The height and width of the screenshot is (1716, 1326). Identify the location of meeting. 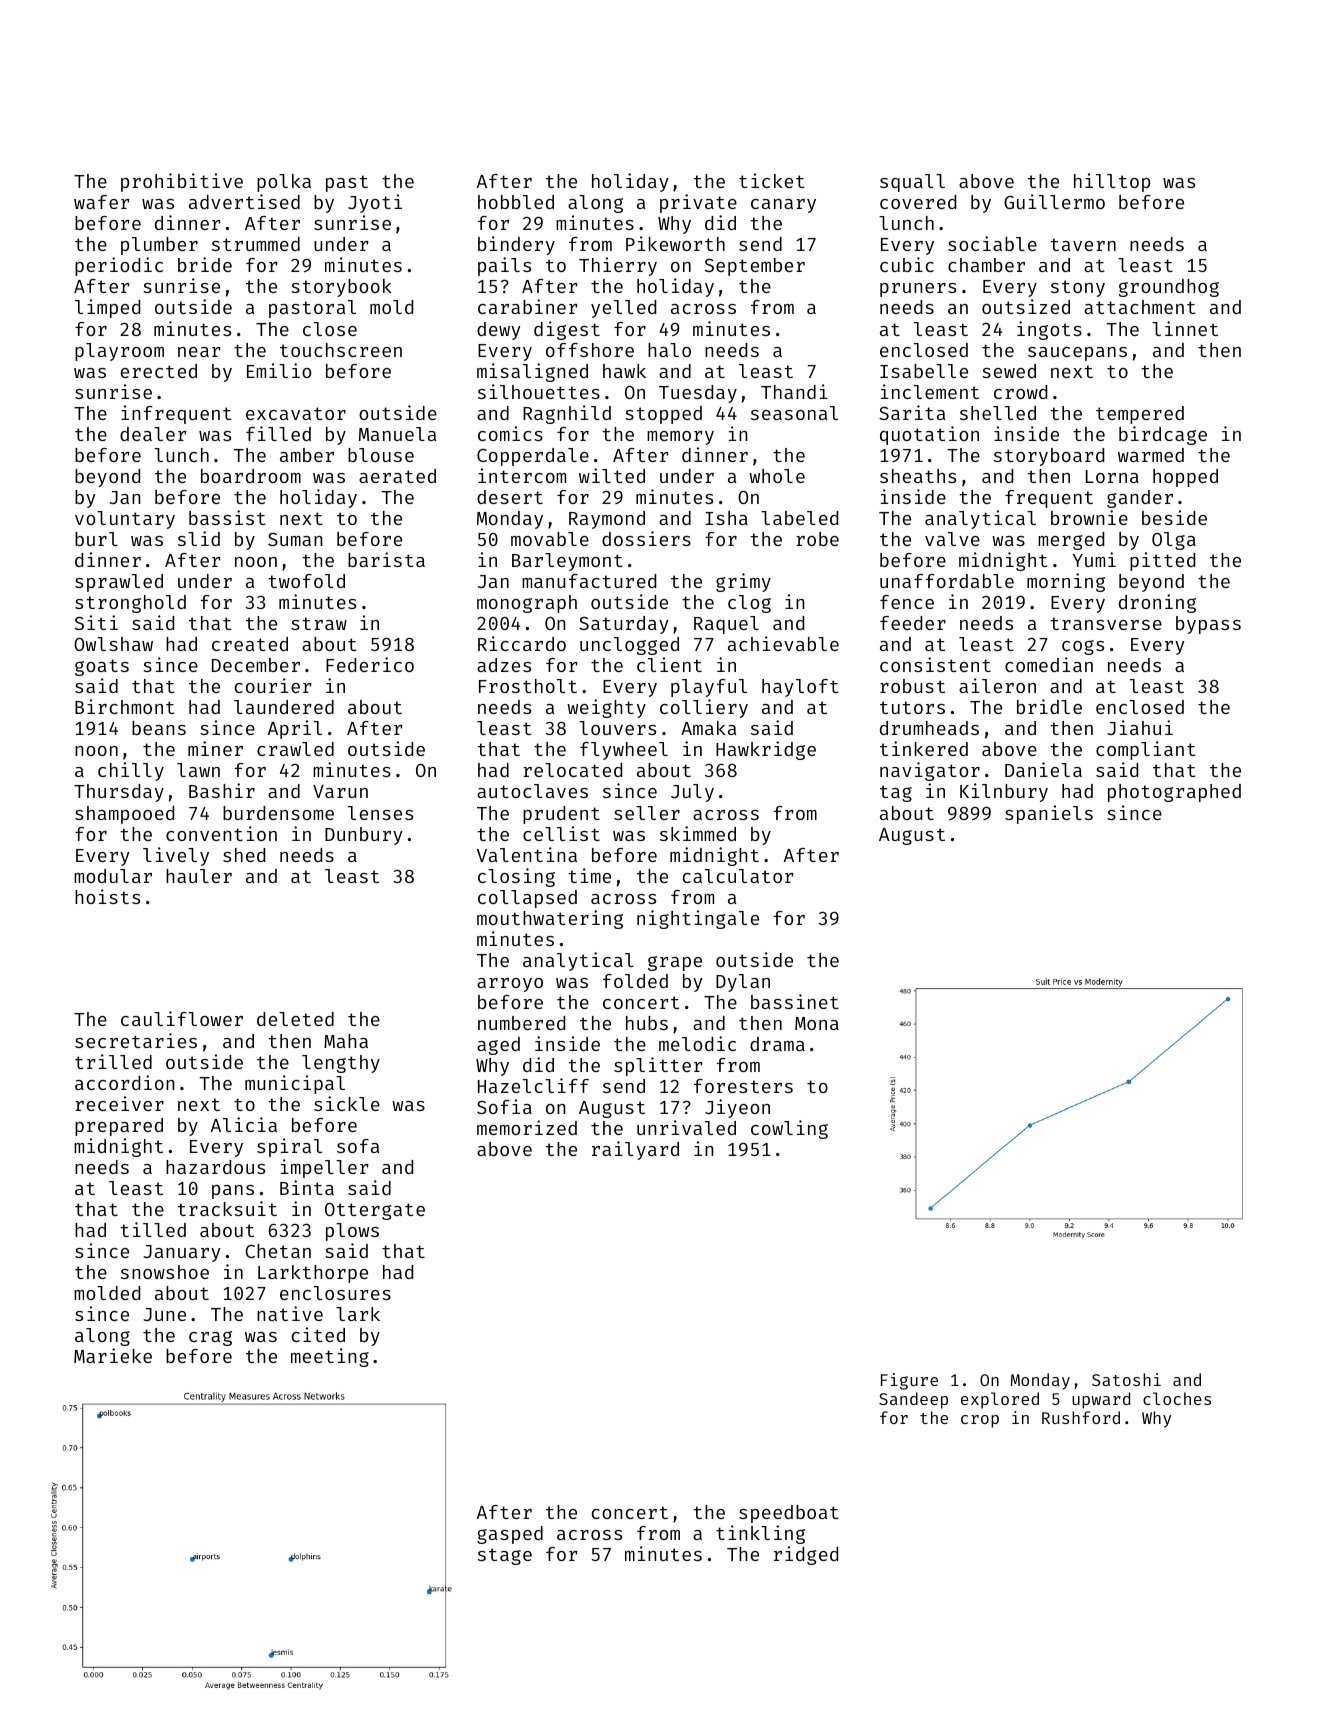
(330, 1357).
